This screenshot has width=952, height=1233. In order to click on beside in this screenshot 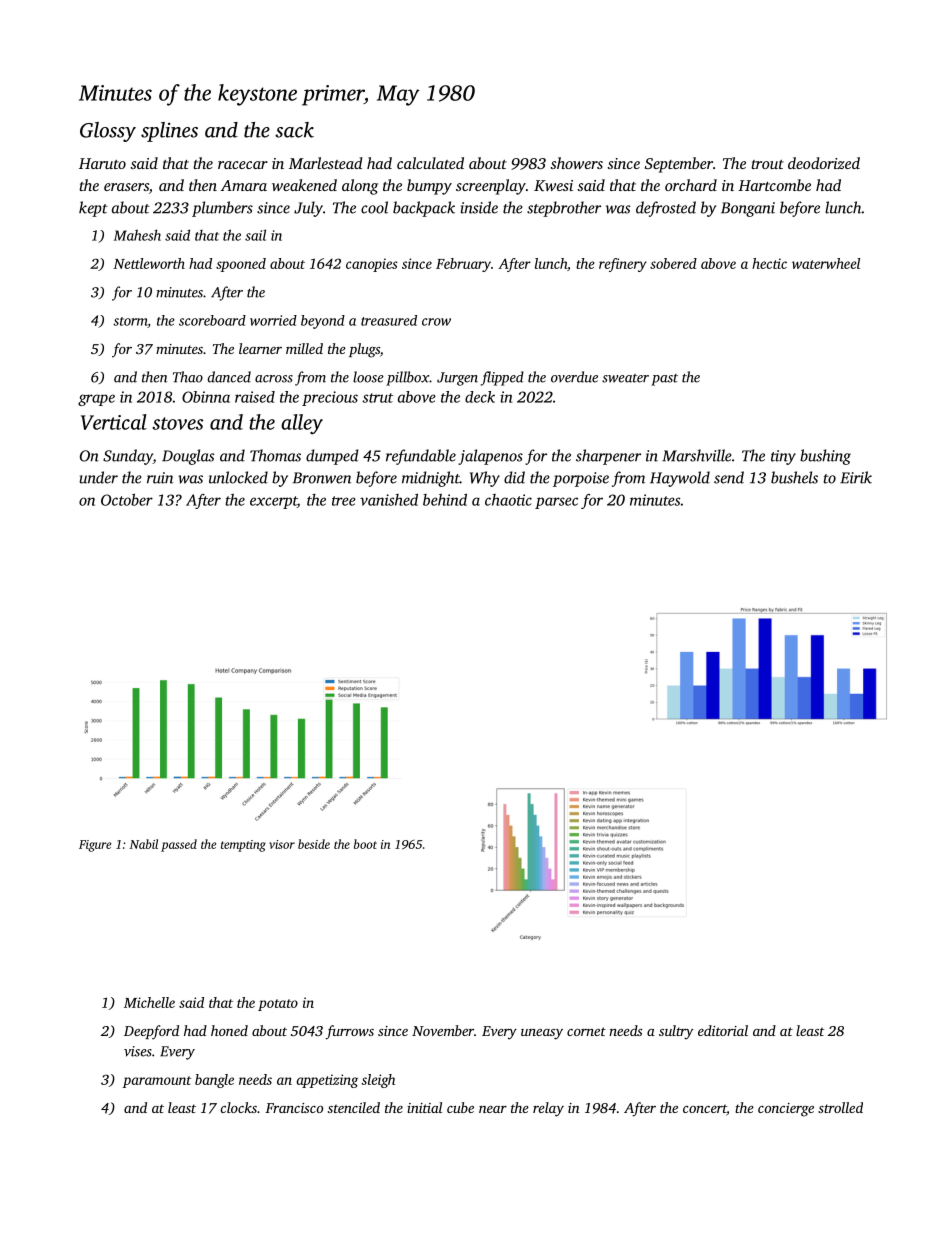, I will do `click(314, 844)`.
